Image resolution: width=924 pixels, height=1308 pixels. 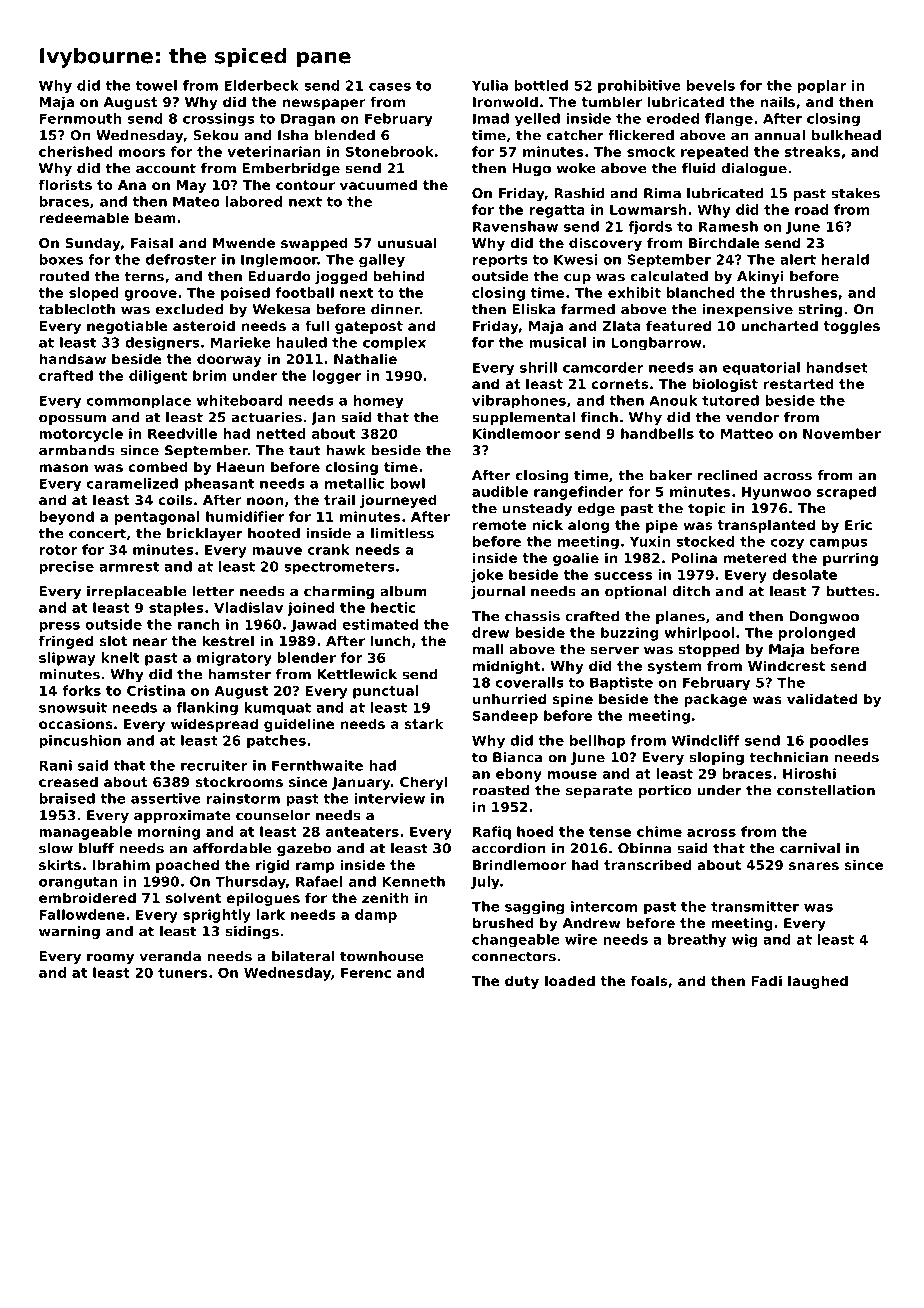 What do you see at coordinates (413, 881) in the screenshot?
I see `Kenneth` at bounding box center [413, 881].
